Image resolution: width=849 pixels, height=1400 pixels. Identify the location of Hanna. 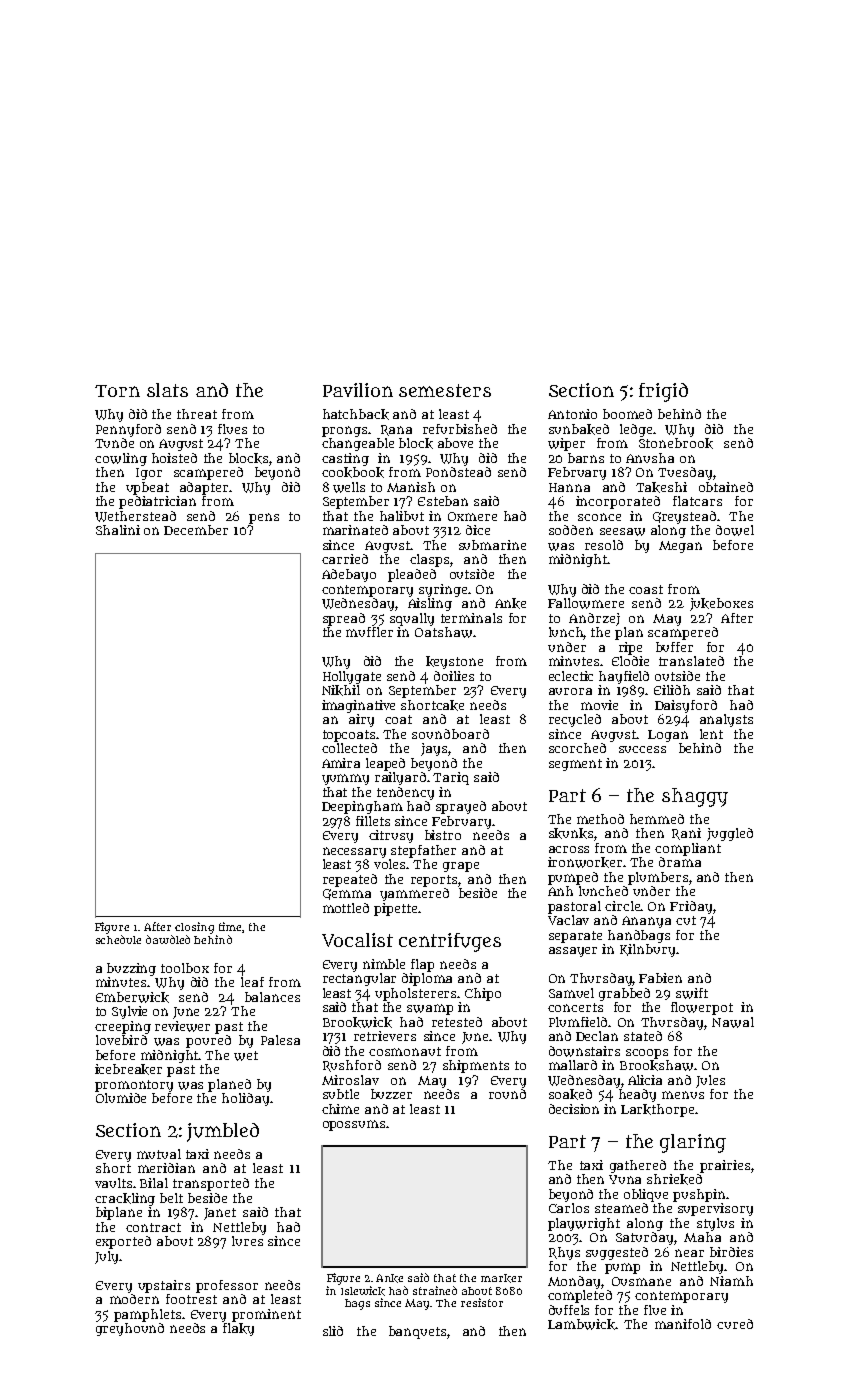
(569, 487).
